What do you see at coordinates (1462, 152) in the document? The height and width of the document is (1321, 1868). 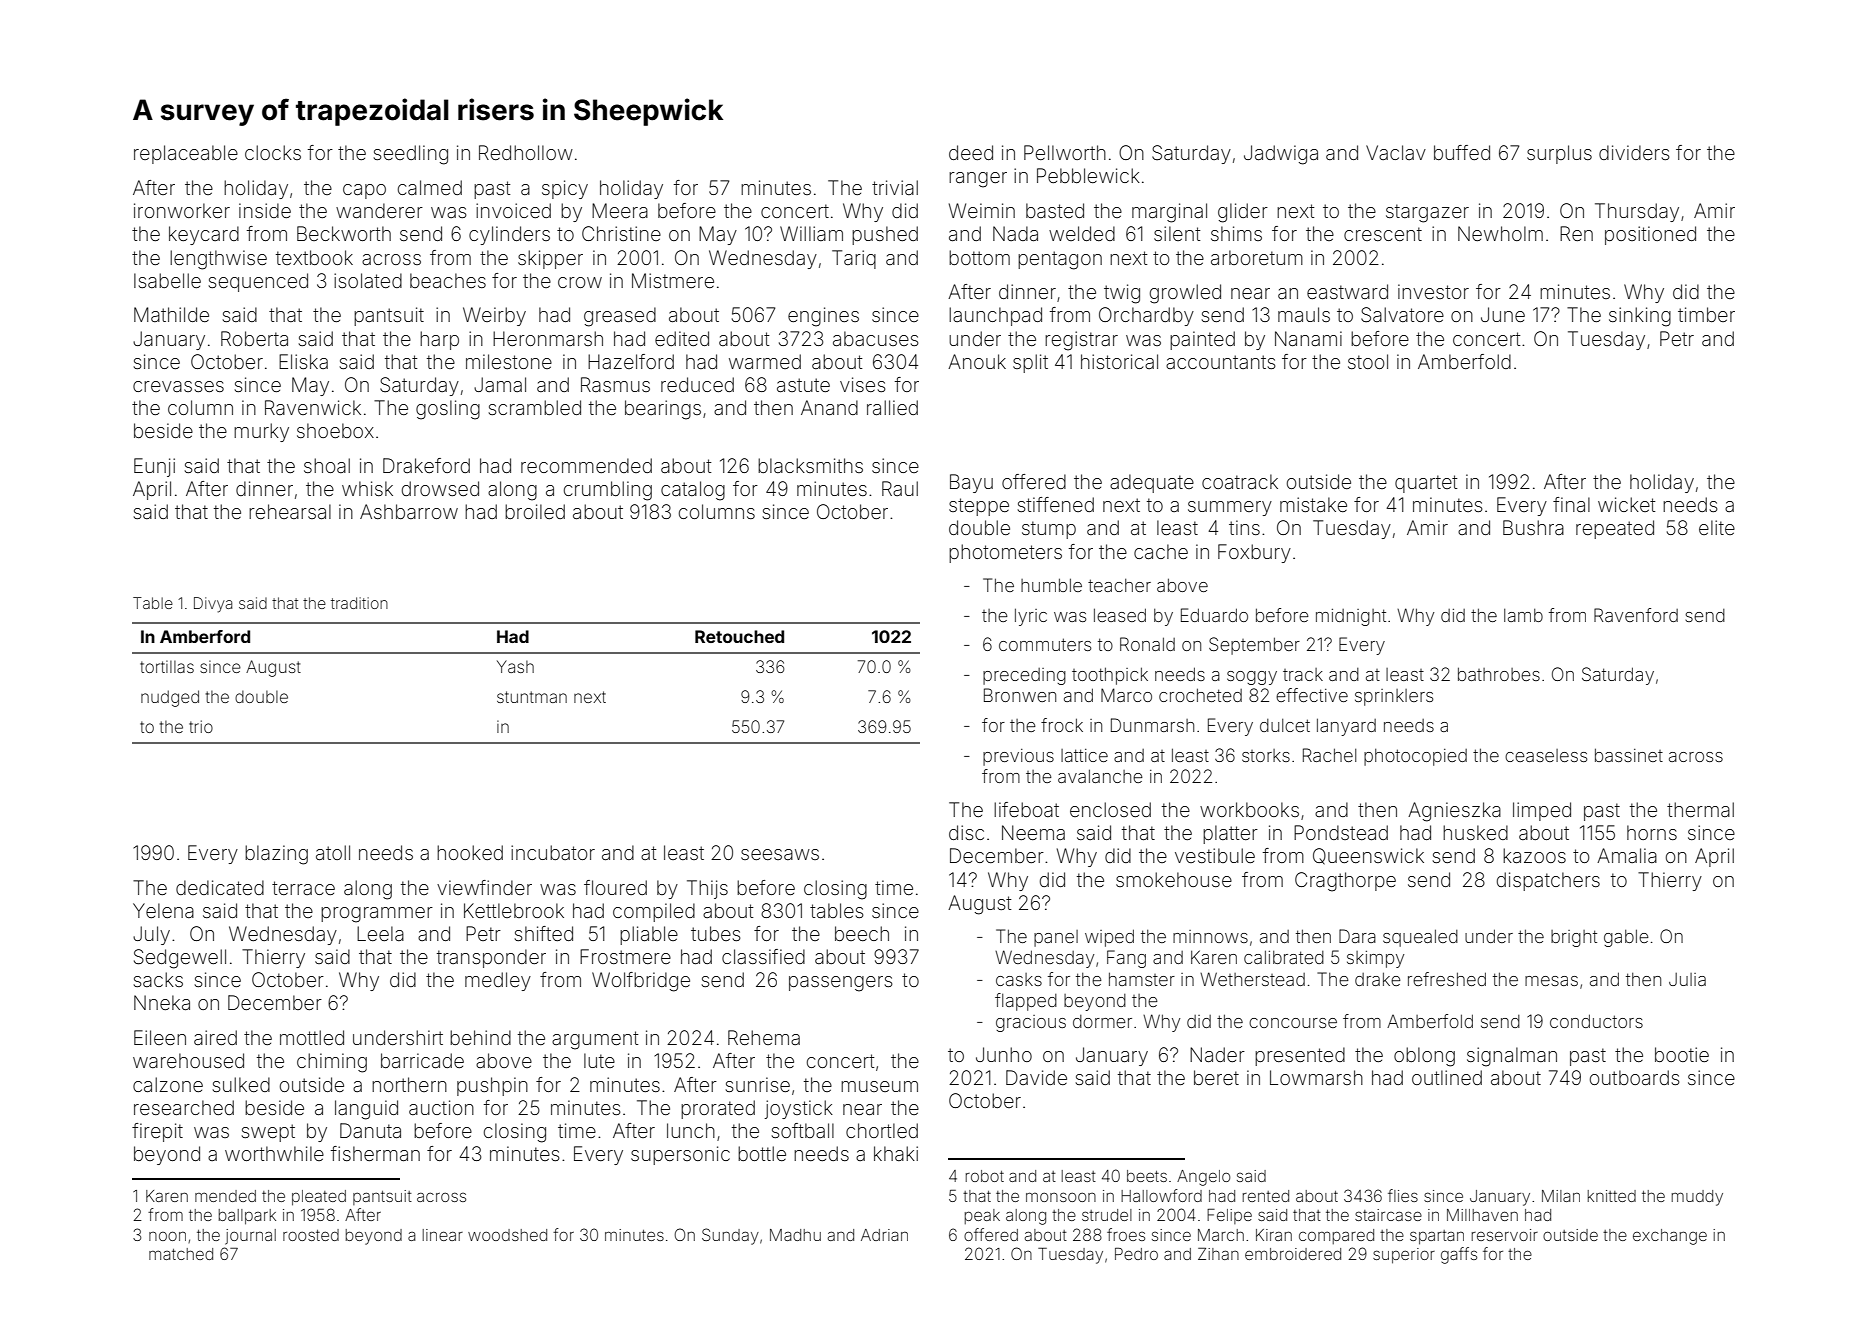 I see `buffed` at bounding box center [1462, 152].
